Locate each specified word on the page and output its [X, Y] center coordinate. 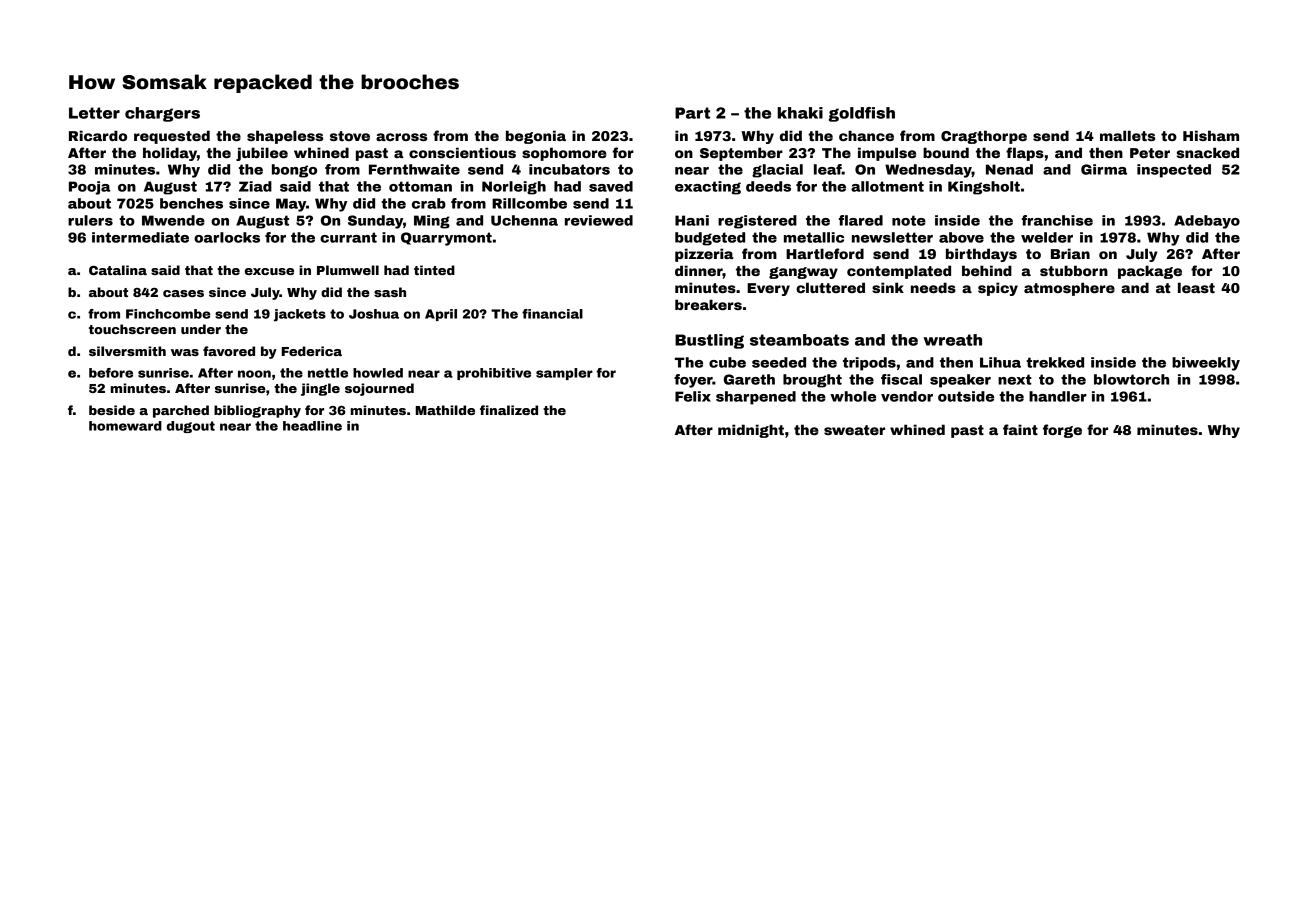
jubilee [262, 154]
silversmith [127, 351]
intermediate [140, 237]
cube [727, 362]
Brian [1070, 253]
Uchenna [524, 220]
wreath [952, 340]
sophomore [564, 154]
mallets [1127, 135]
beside [112, 410]
